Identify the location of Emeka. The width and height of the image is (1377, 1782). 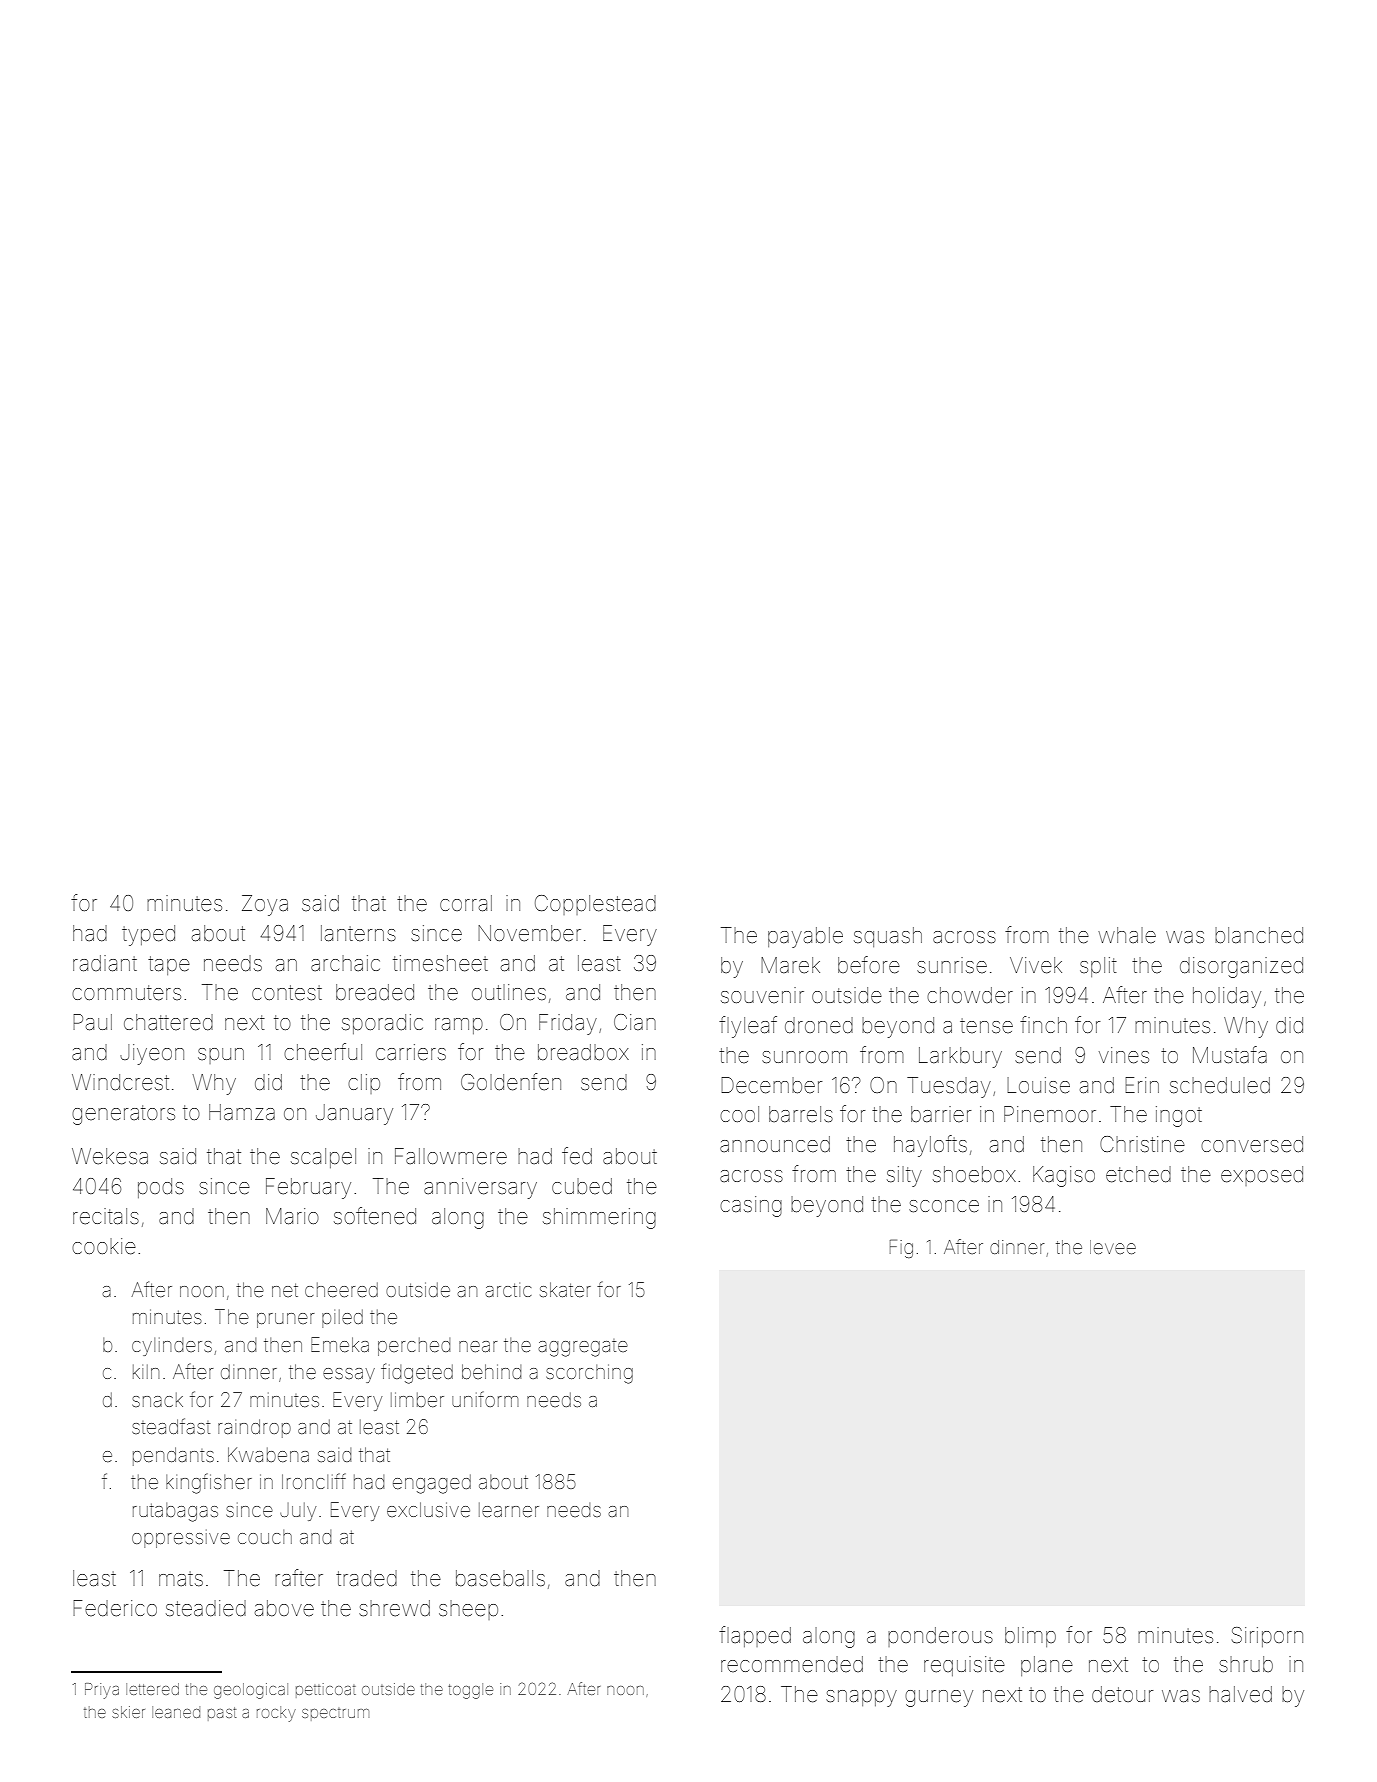
(340, 1344).
